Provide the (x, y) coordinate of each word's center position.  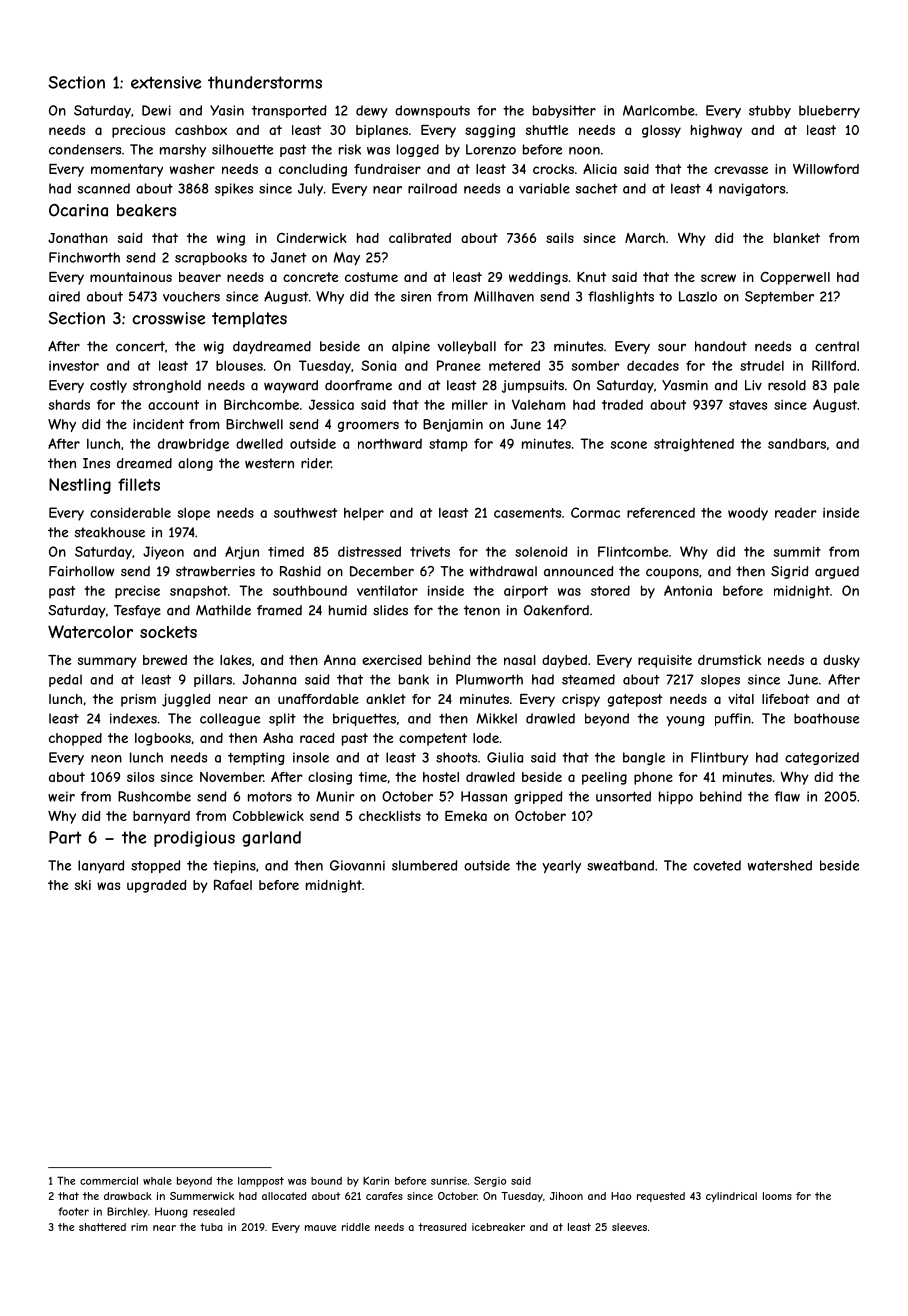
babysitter (564, 111)
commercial (109, 1181)
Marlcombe (659, 110)
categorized (822, 758)
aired (64, 296)
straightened (694, 445)
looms (777, 1196)
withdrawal (503, 571)
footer (73, 1211)
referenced (661, 512)
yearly (561, 866)
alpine (411, 347)
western (269, 463)
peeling (604, 778)
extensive (166, 82)
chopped (75, 739)
